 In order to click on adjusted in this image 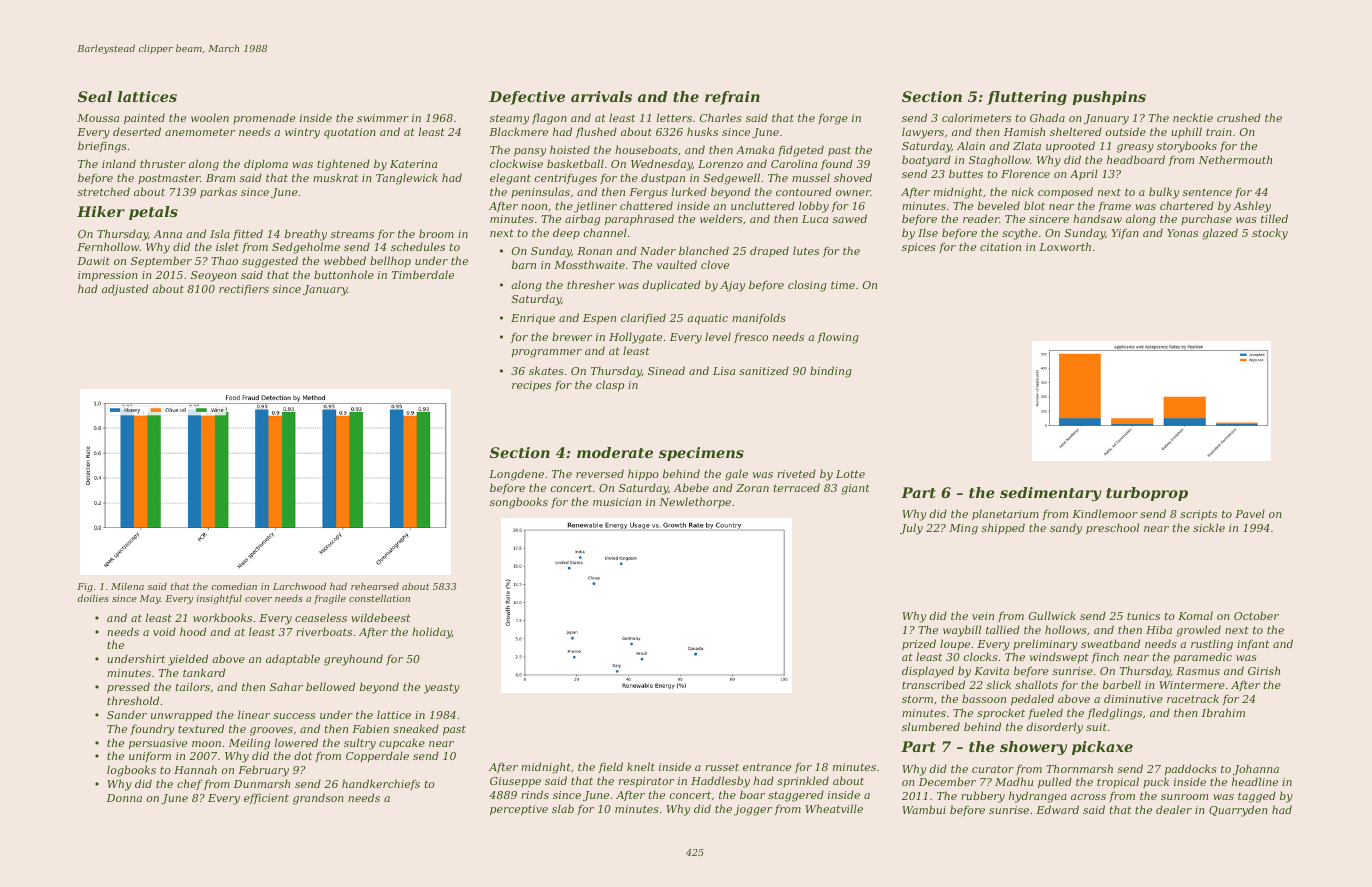, I will do `click(125, 290)`.
